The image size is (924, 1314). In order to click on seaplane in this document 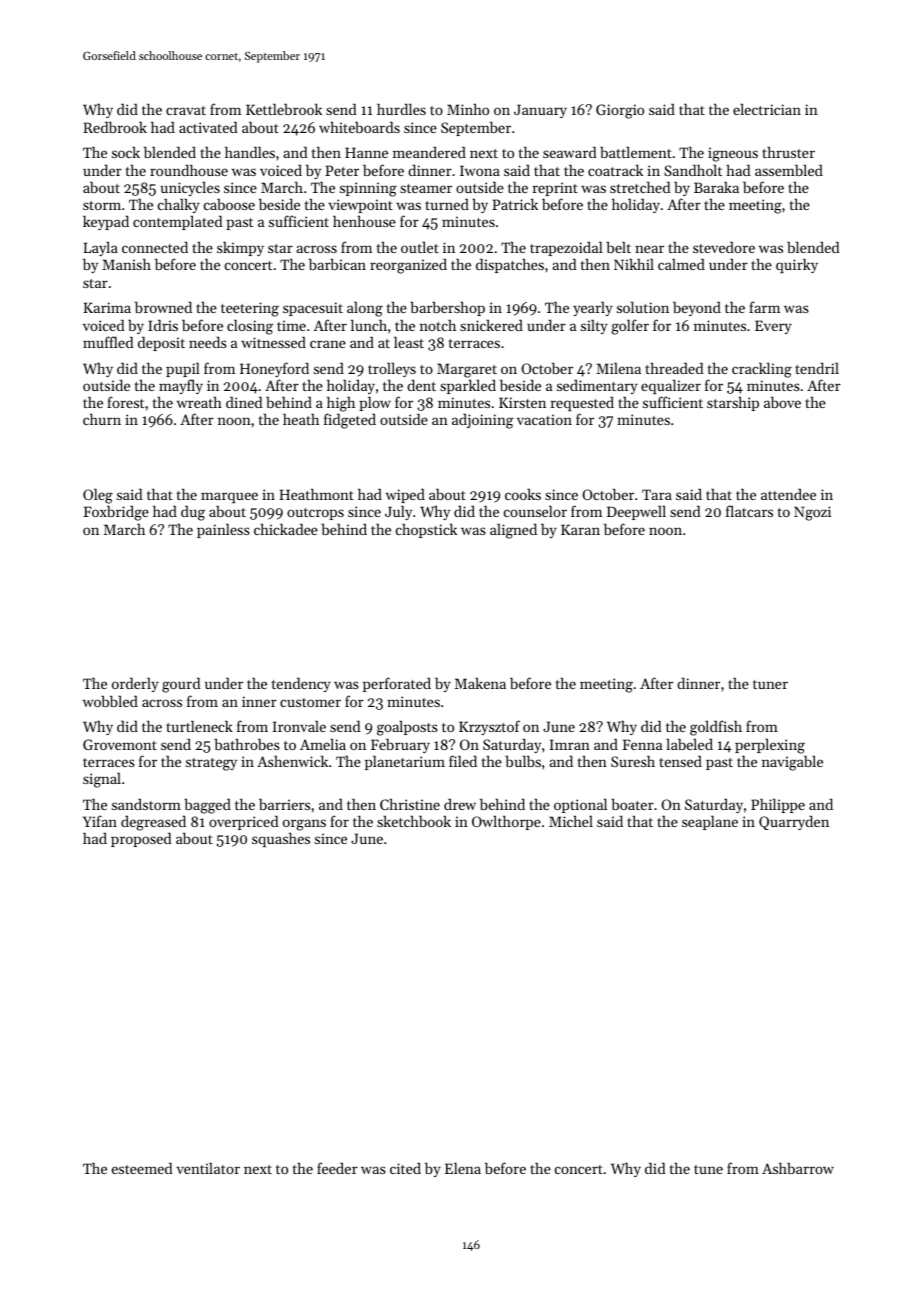, I will do `click(710, 822)`.
